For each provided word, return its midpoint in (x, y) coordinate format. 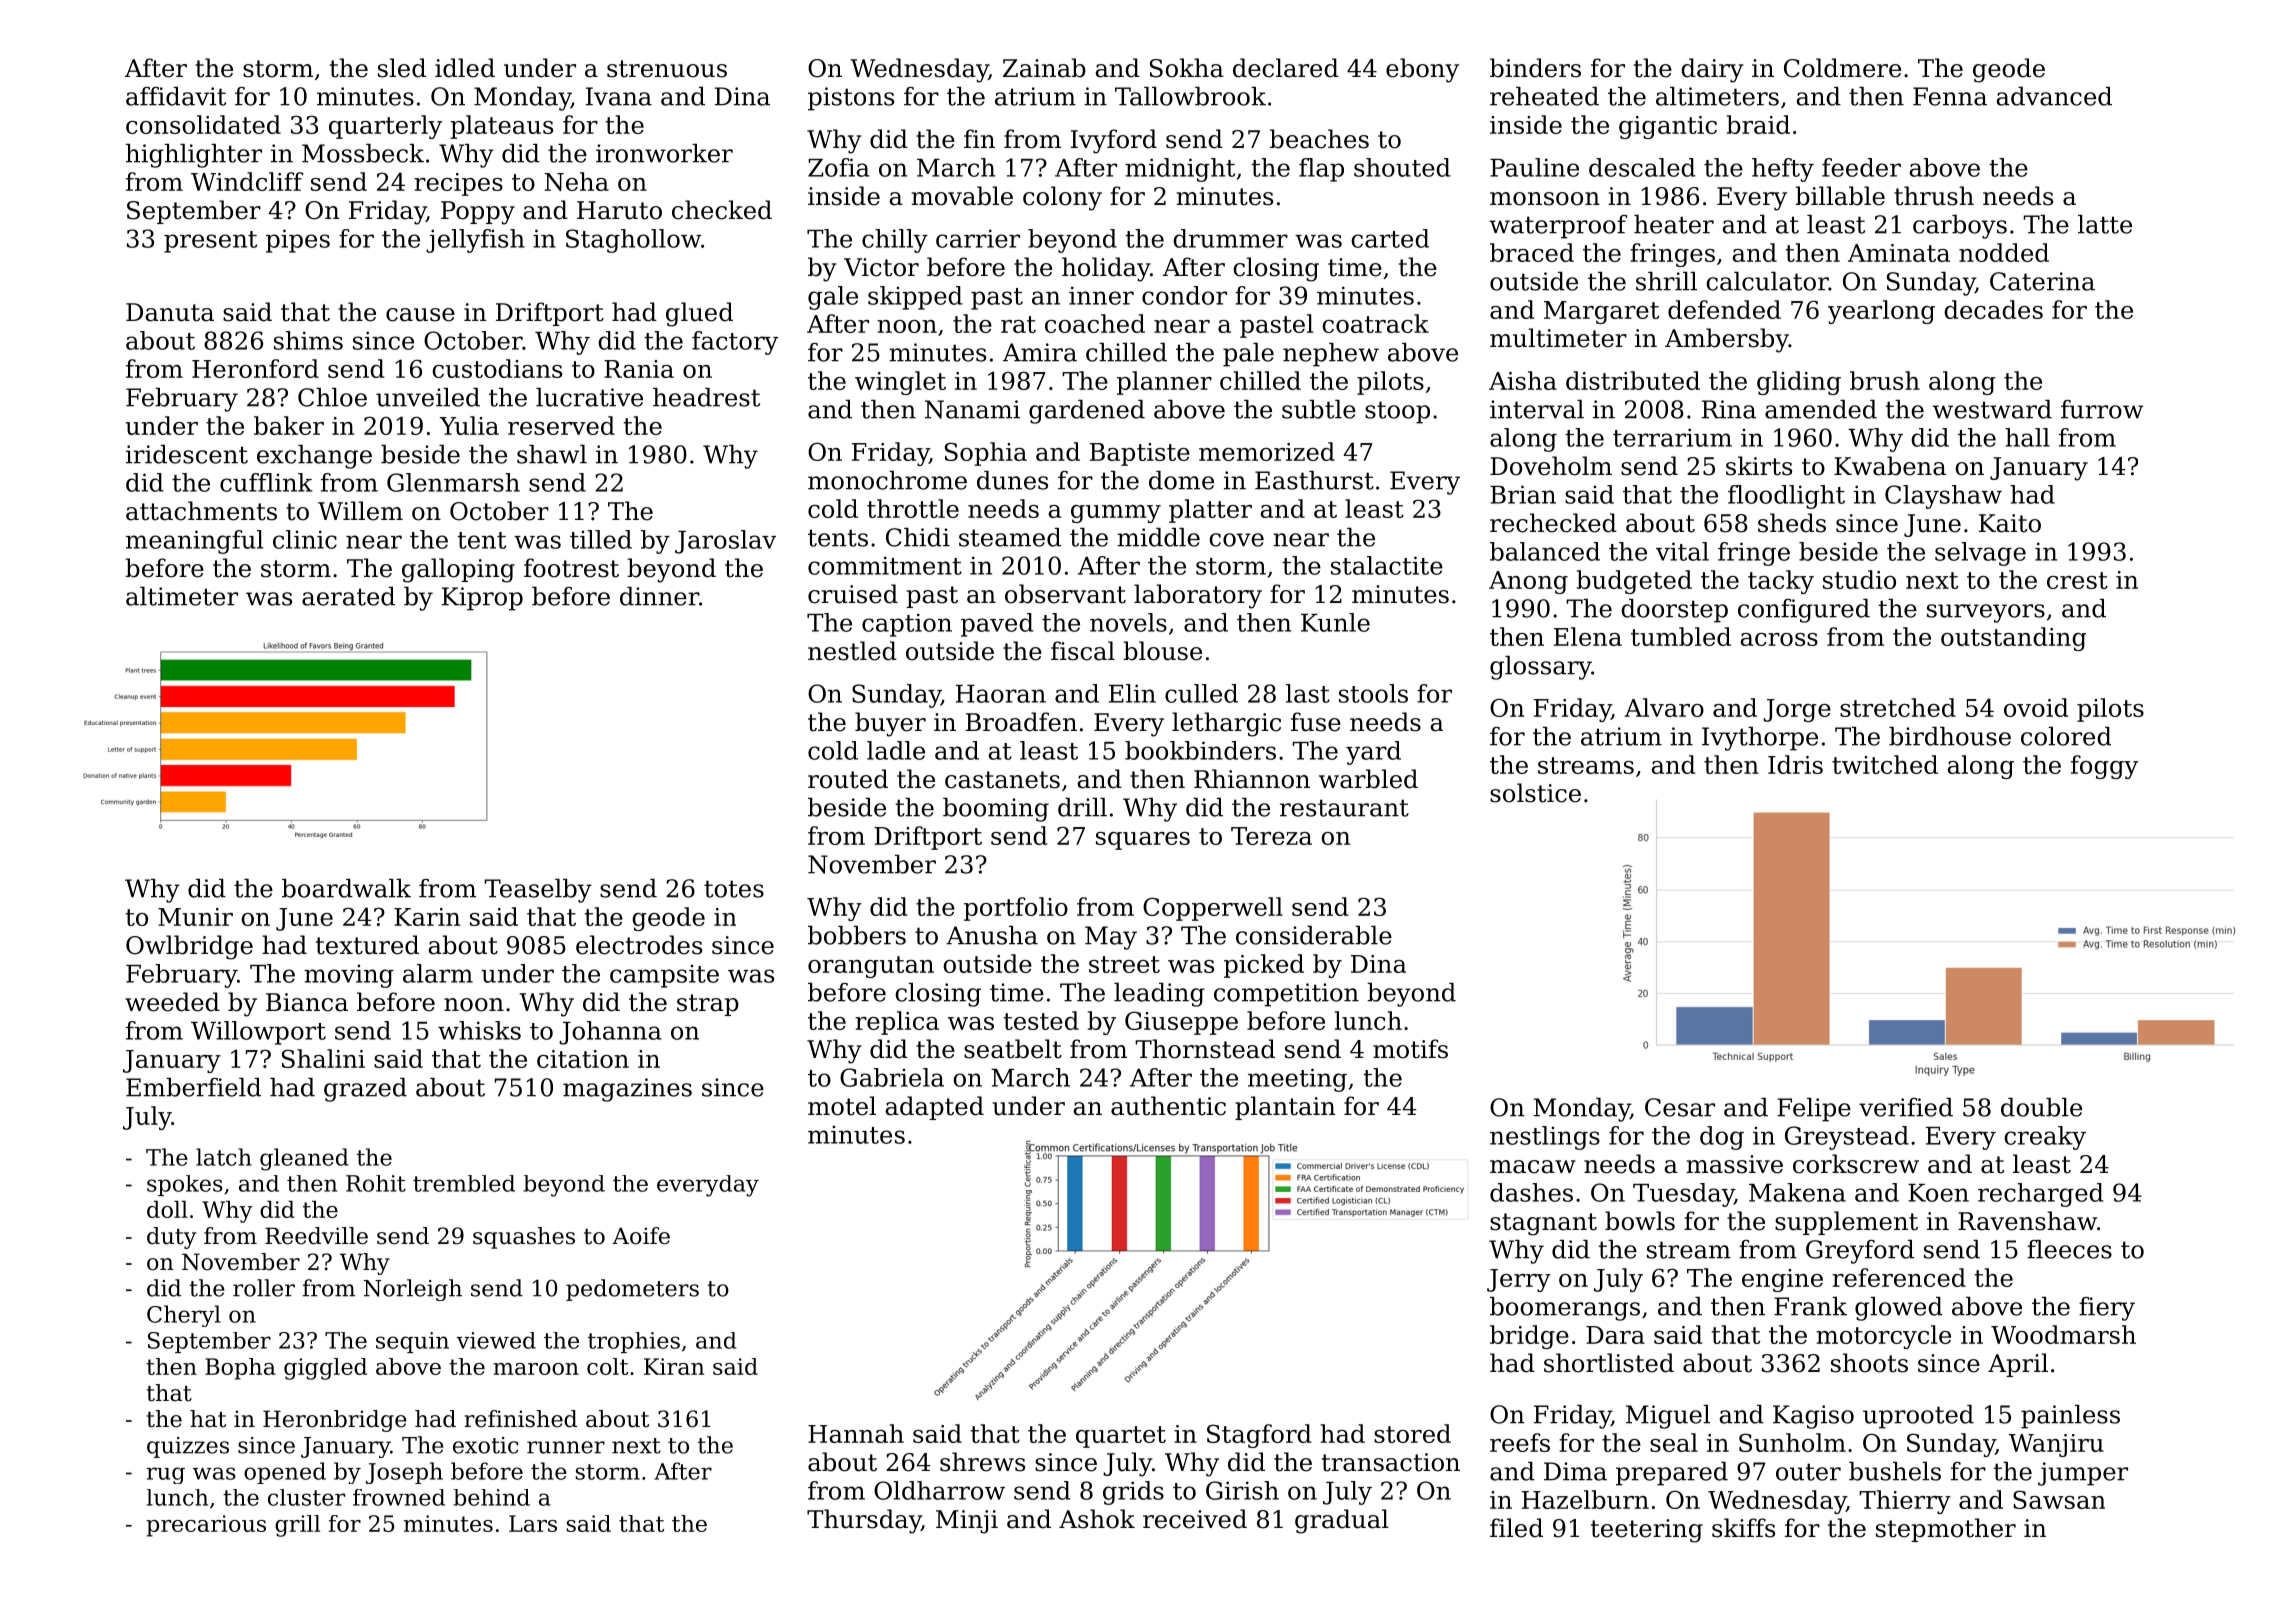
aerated (348, 596)
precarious (206, 1526)
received (1195, 1519)
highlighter (194, 156)
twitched (1885, 764)
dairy (1712, 70)
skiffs (1743, 1528)
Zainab (1044, 68)
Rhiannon (1252, 779)
